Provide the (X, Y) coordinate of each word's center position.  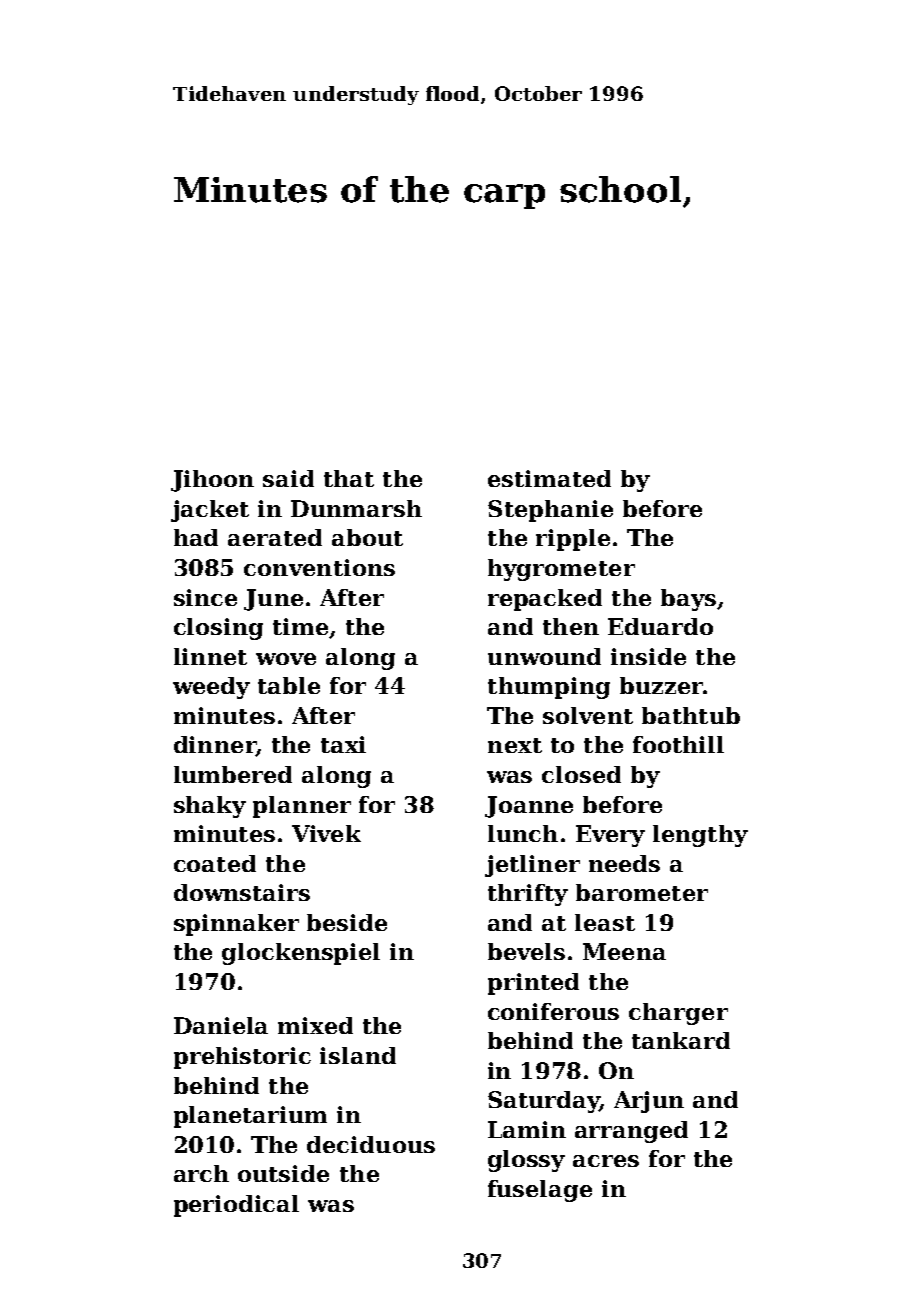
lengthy (700, 836)
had (196, 537)
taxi (343, 744)
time (300, 626)
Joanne (529, 807)
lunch (523, 833)
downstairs (242, 892)
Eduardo (660, 626)
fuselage (540, 1191)
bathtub (691, 715)
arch (201, 1173)
